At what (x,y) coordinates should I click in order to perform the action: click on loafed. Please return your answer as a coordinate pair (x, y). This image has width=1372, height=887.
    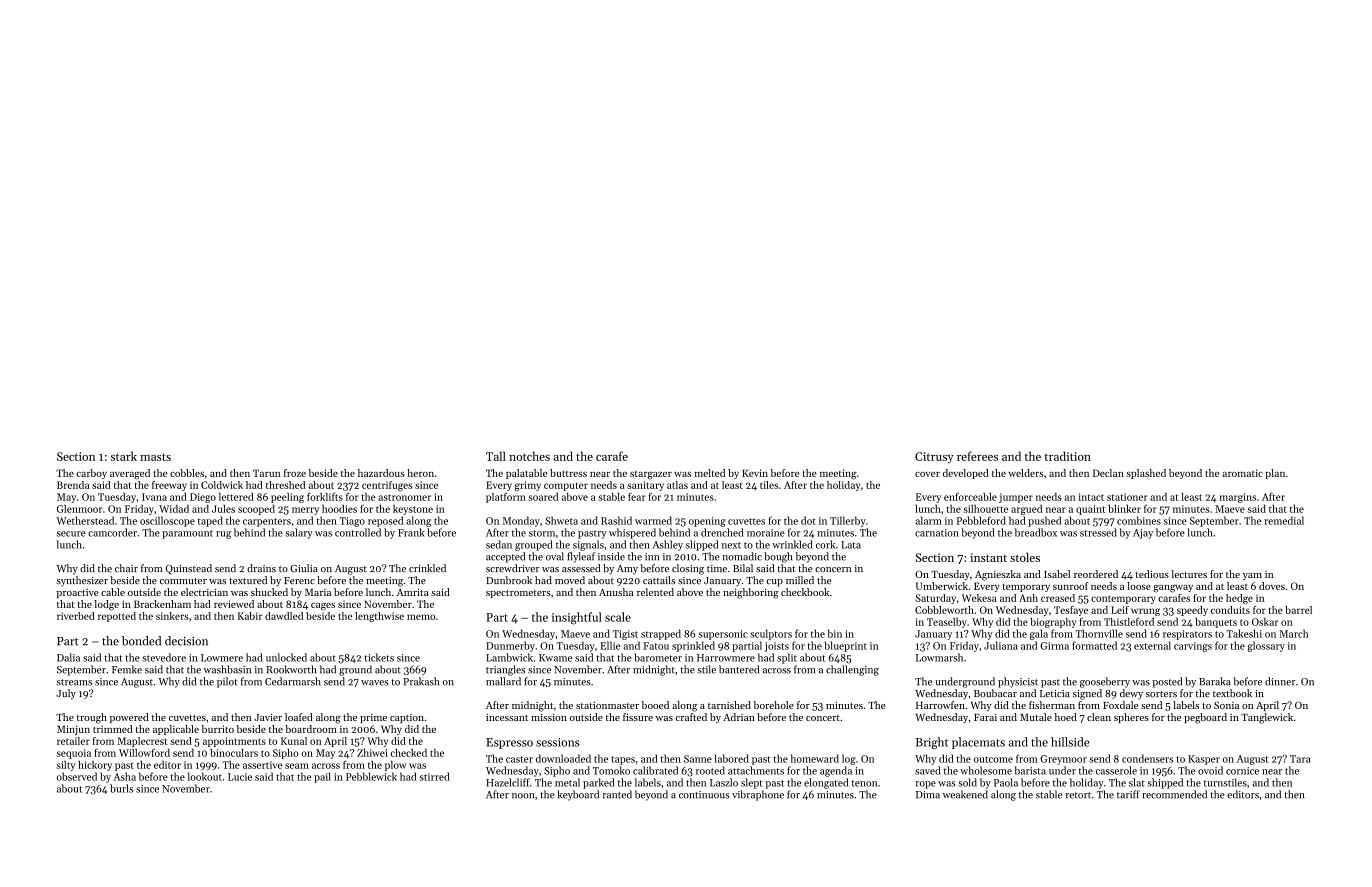
    Looking at the image, I should click on (299, 717).
